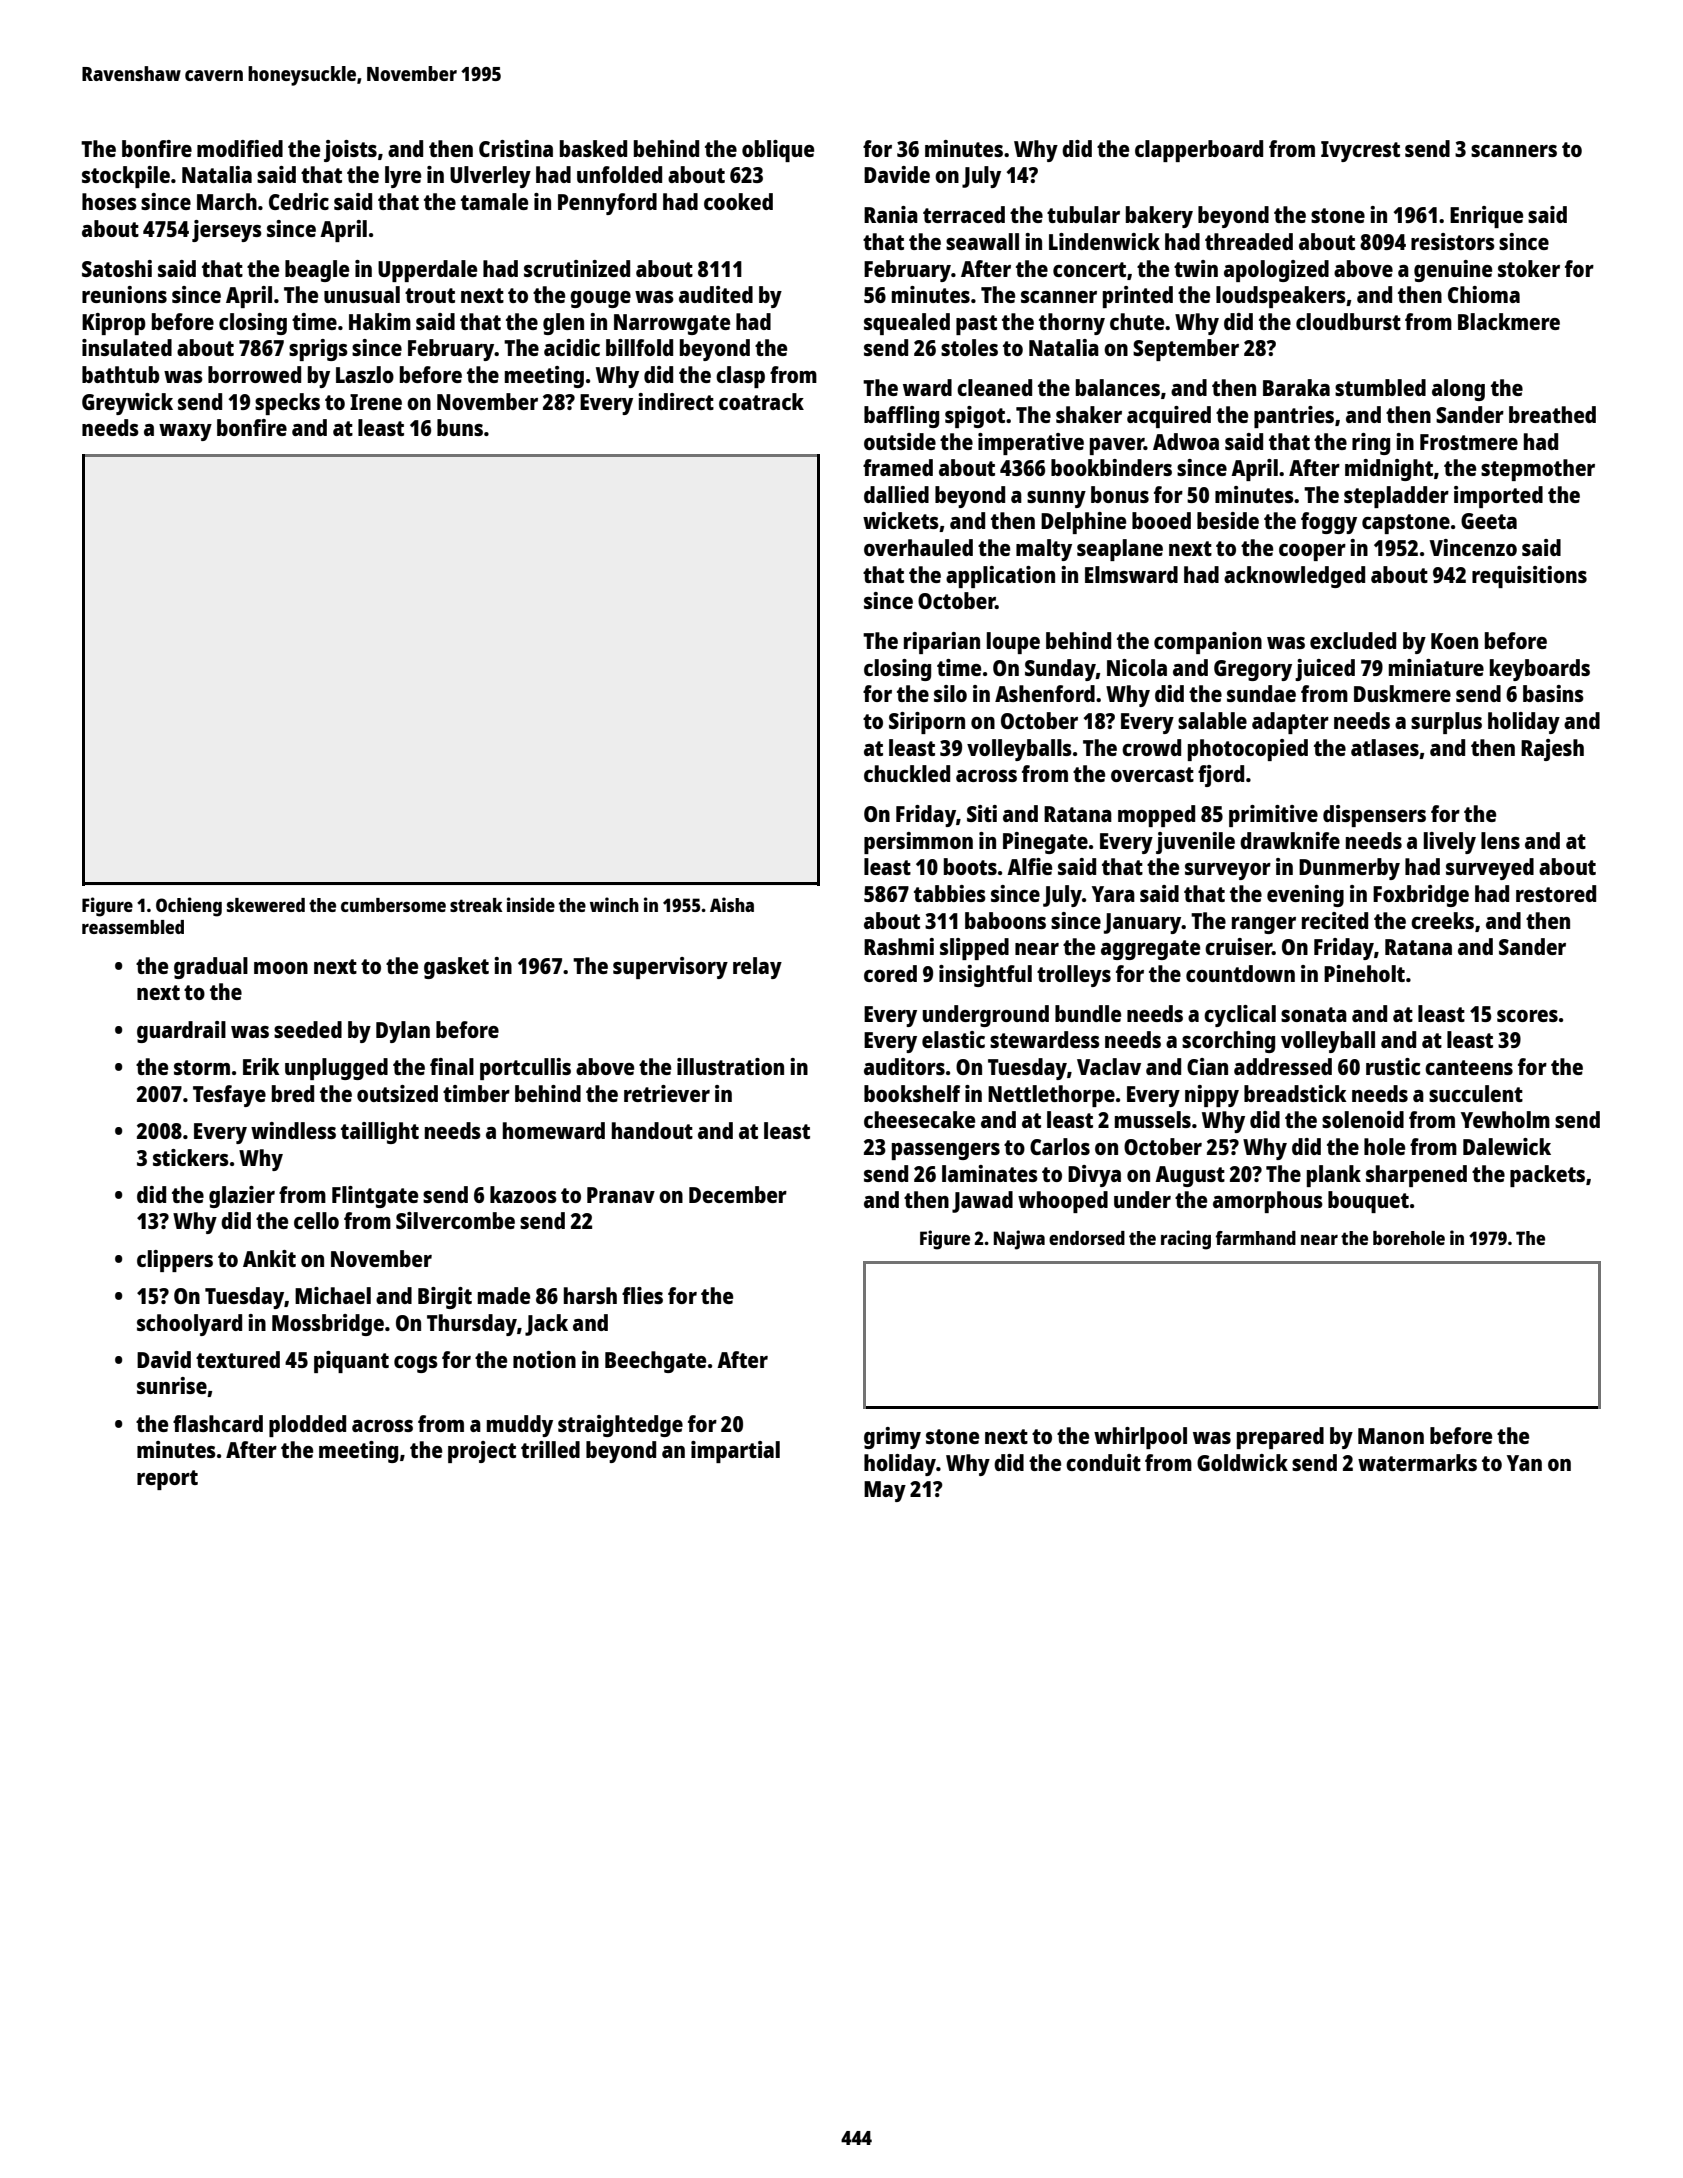 This screenshot has width=1683, height=2178. I want to click on relay, so click(757, 968).
